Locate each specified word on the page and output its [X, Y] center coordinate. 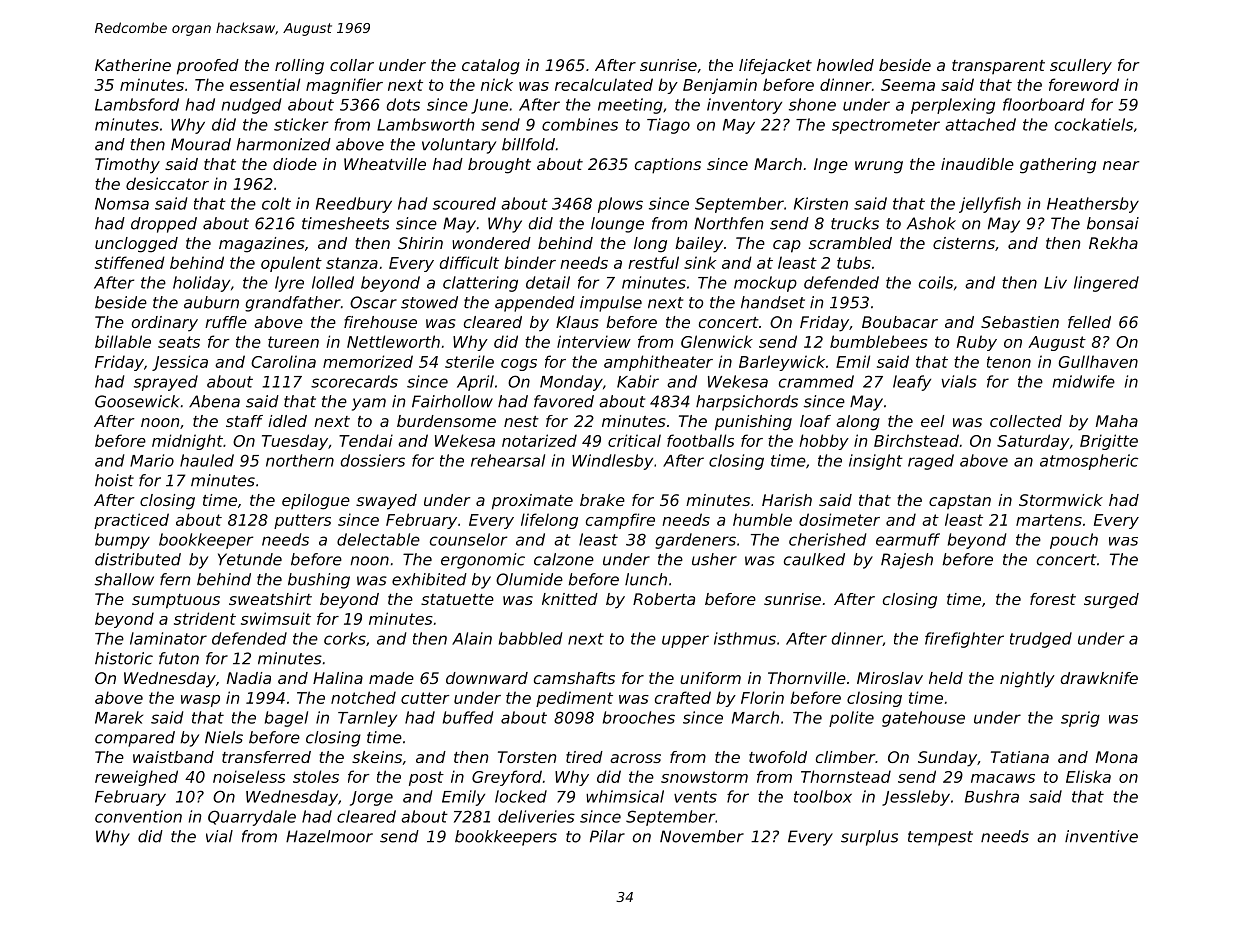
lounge [617, 225]
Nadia [249, 678]
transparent [998, 67]
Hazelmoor [329, 836]
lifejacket [775, 66]
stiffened [130, 262]
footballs [700, 440]
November [702, 836]
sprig [1080, 719]
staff [244, 421]
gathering [1058, 166]
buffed [468, 717]
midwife [1084, 381]
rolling [299, 67]
